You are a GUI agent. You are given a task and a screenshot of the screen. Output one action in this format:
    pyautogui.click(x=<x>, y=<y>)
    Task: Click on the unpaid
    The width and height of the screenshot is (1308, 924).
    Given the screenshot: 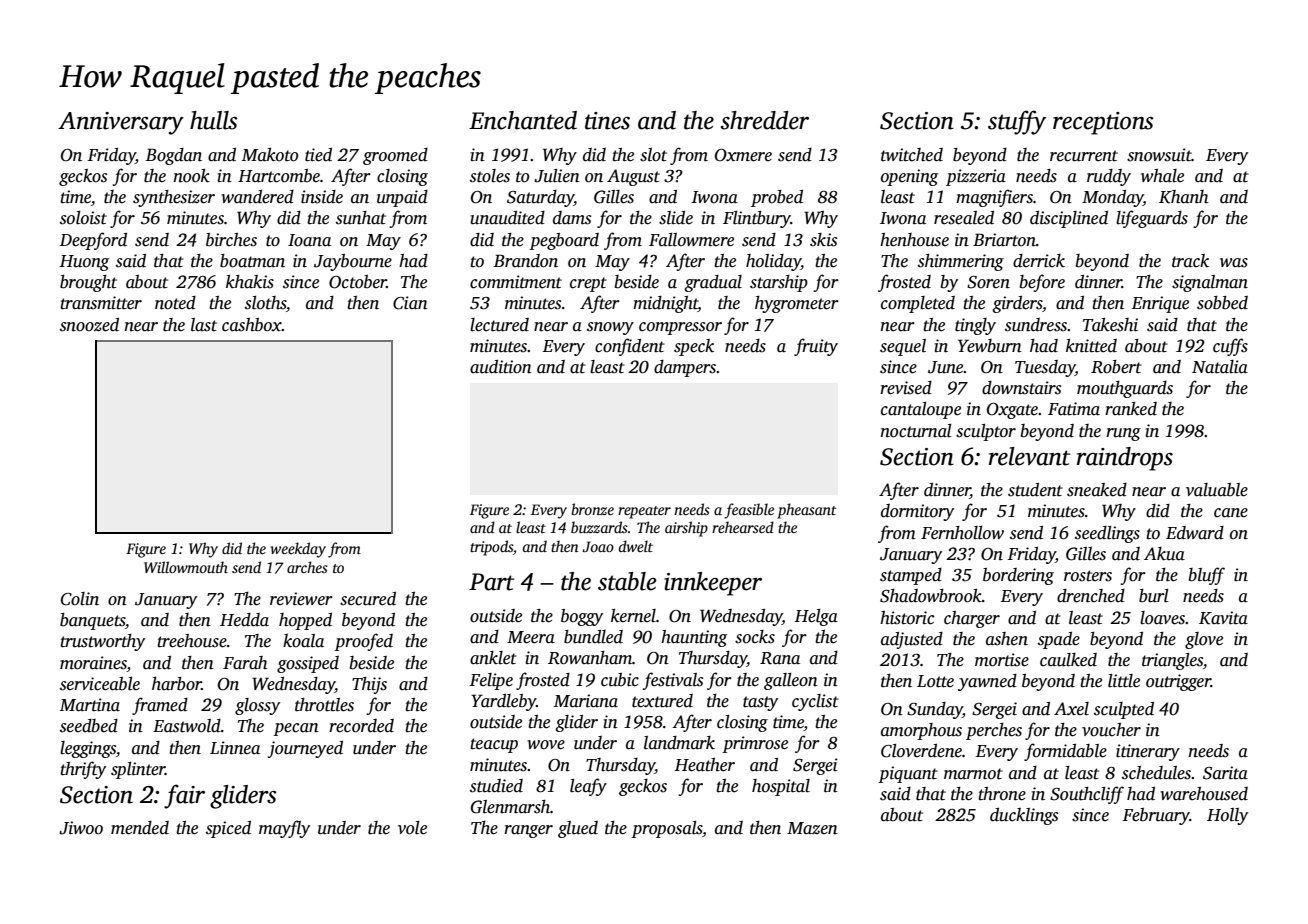 What is the action you would take?
    pyautogui.click(x=402, y=198)
